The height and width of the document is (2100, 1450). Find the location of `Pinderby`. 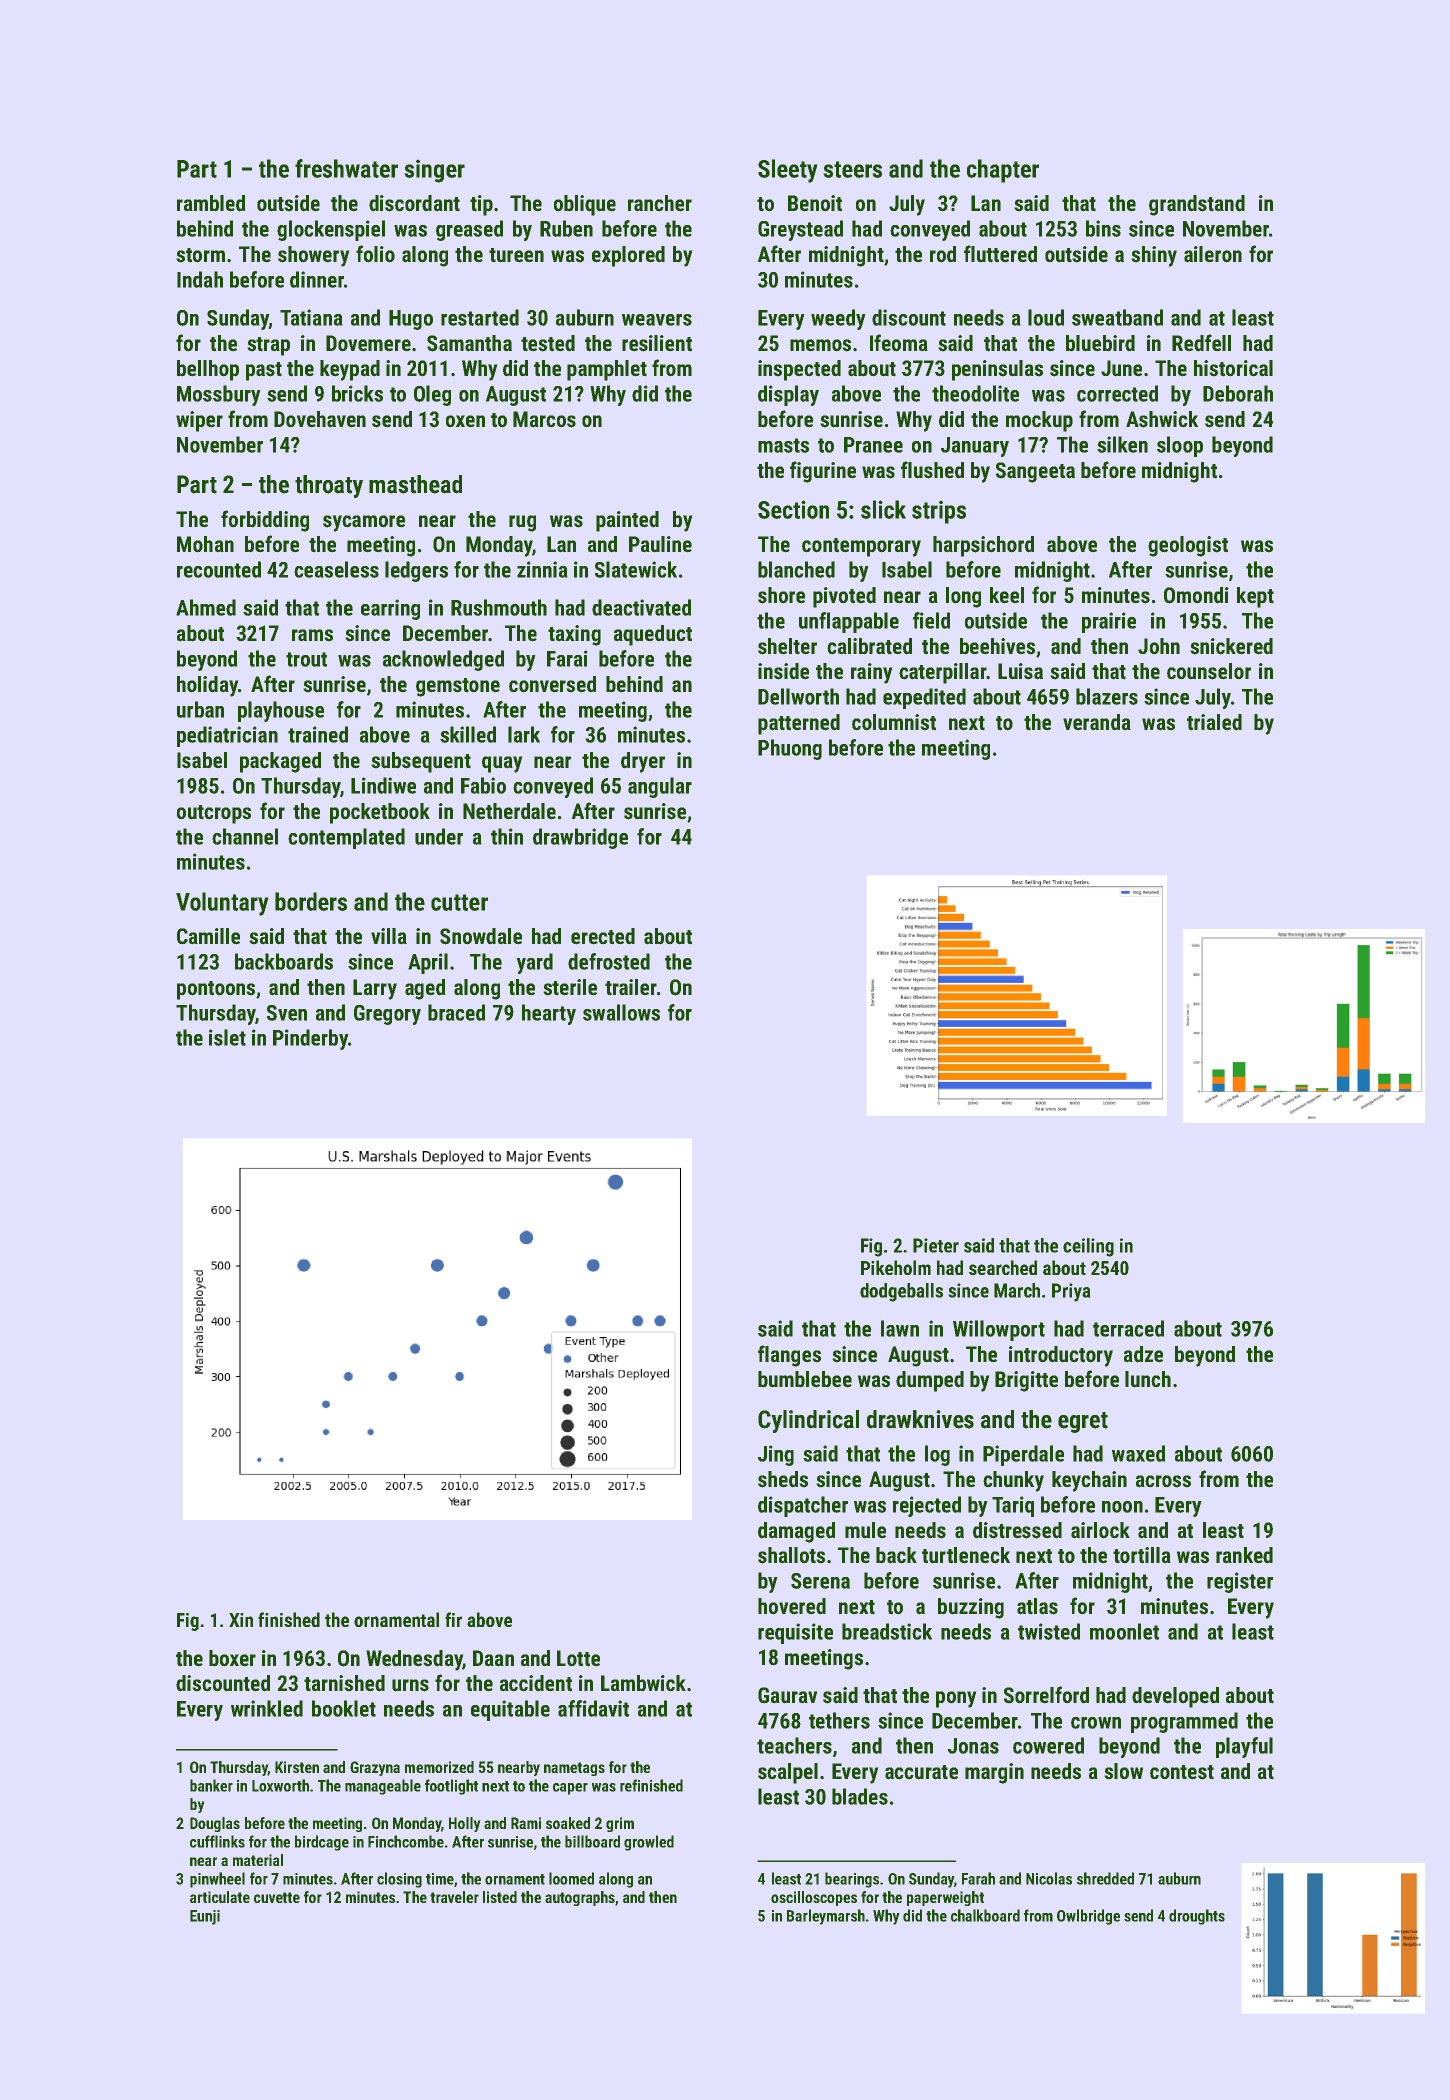

Pinderby is located at coordinates (310, 1039).
